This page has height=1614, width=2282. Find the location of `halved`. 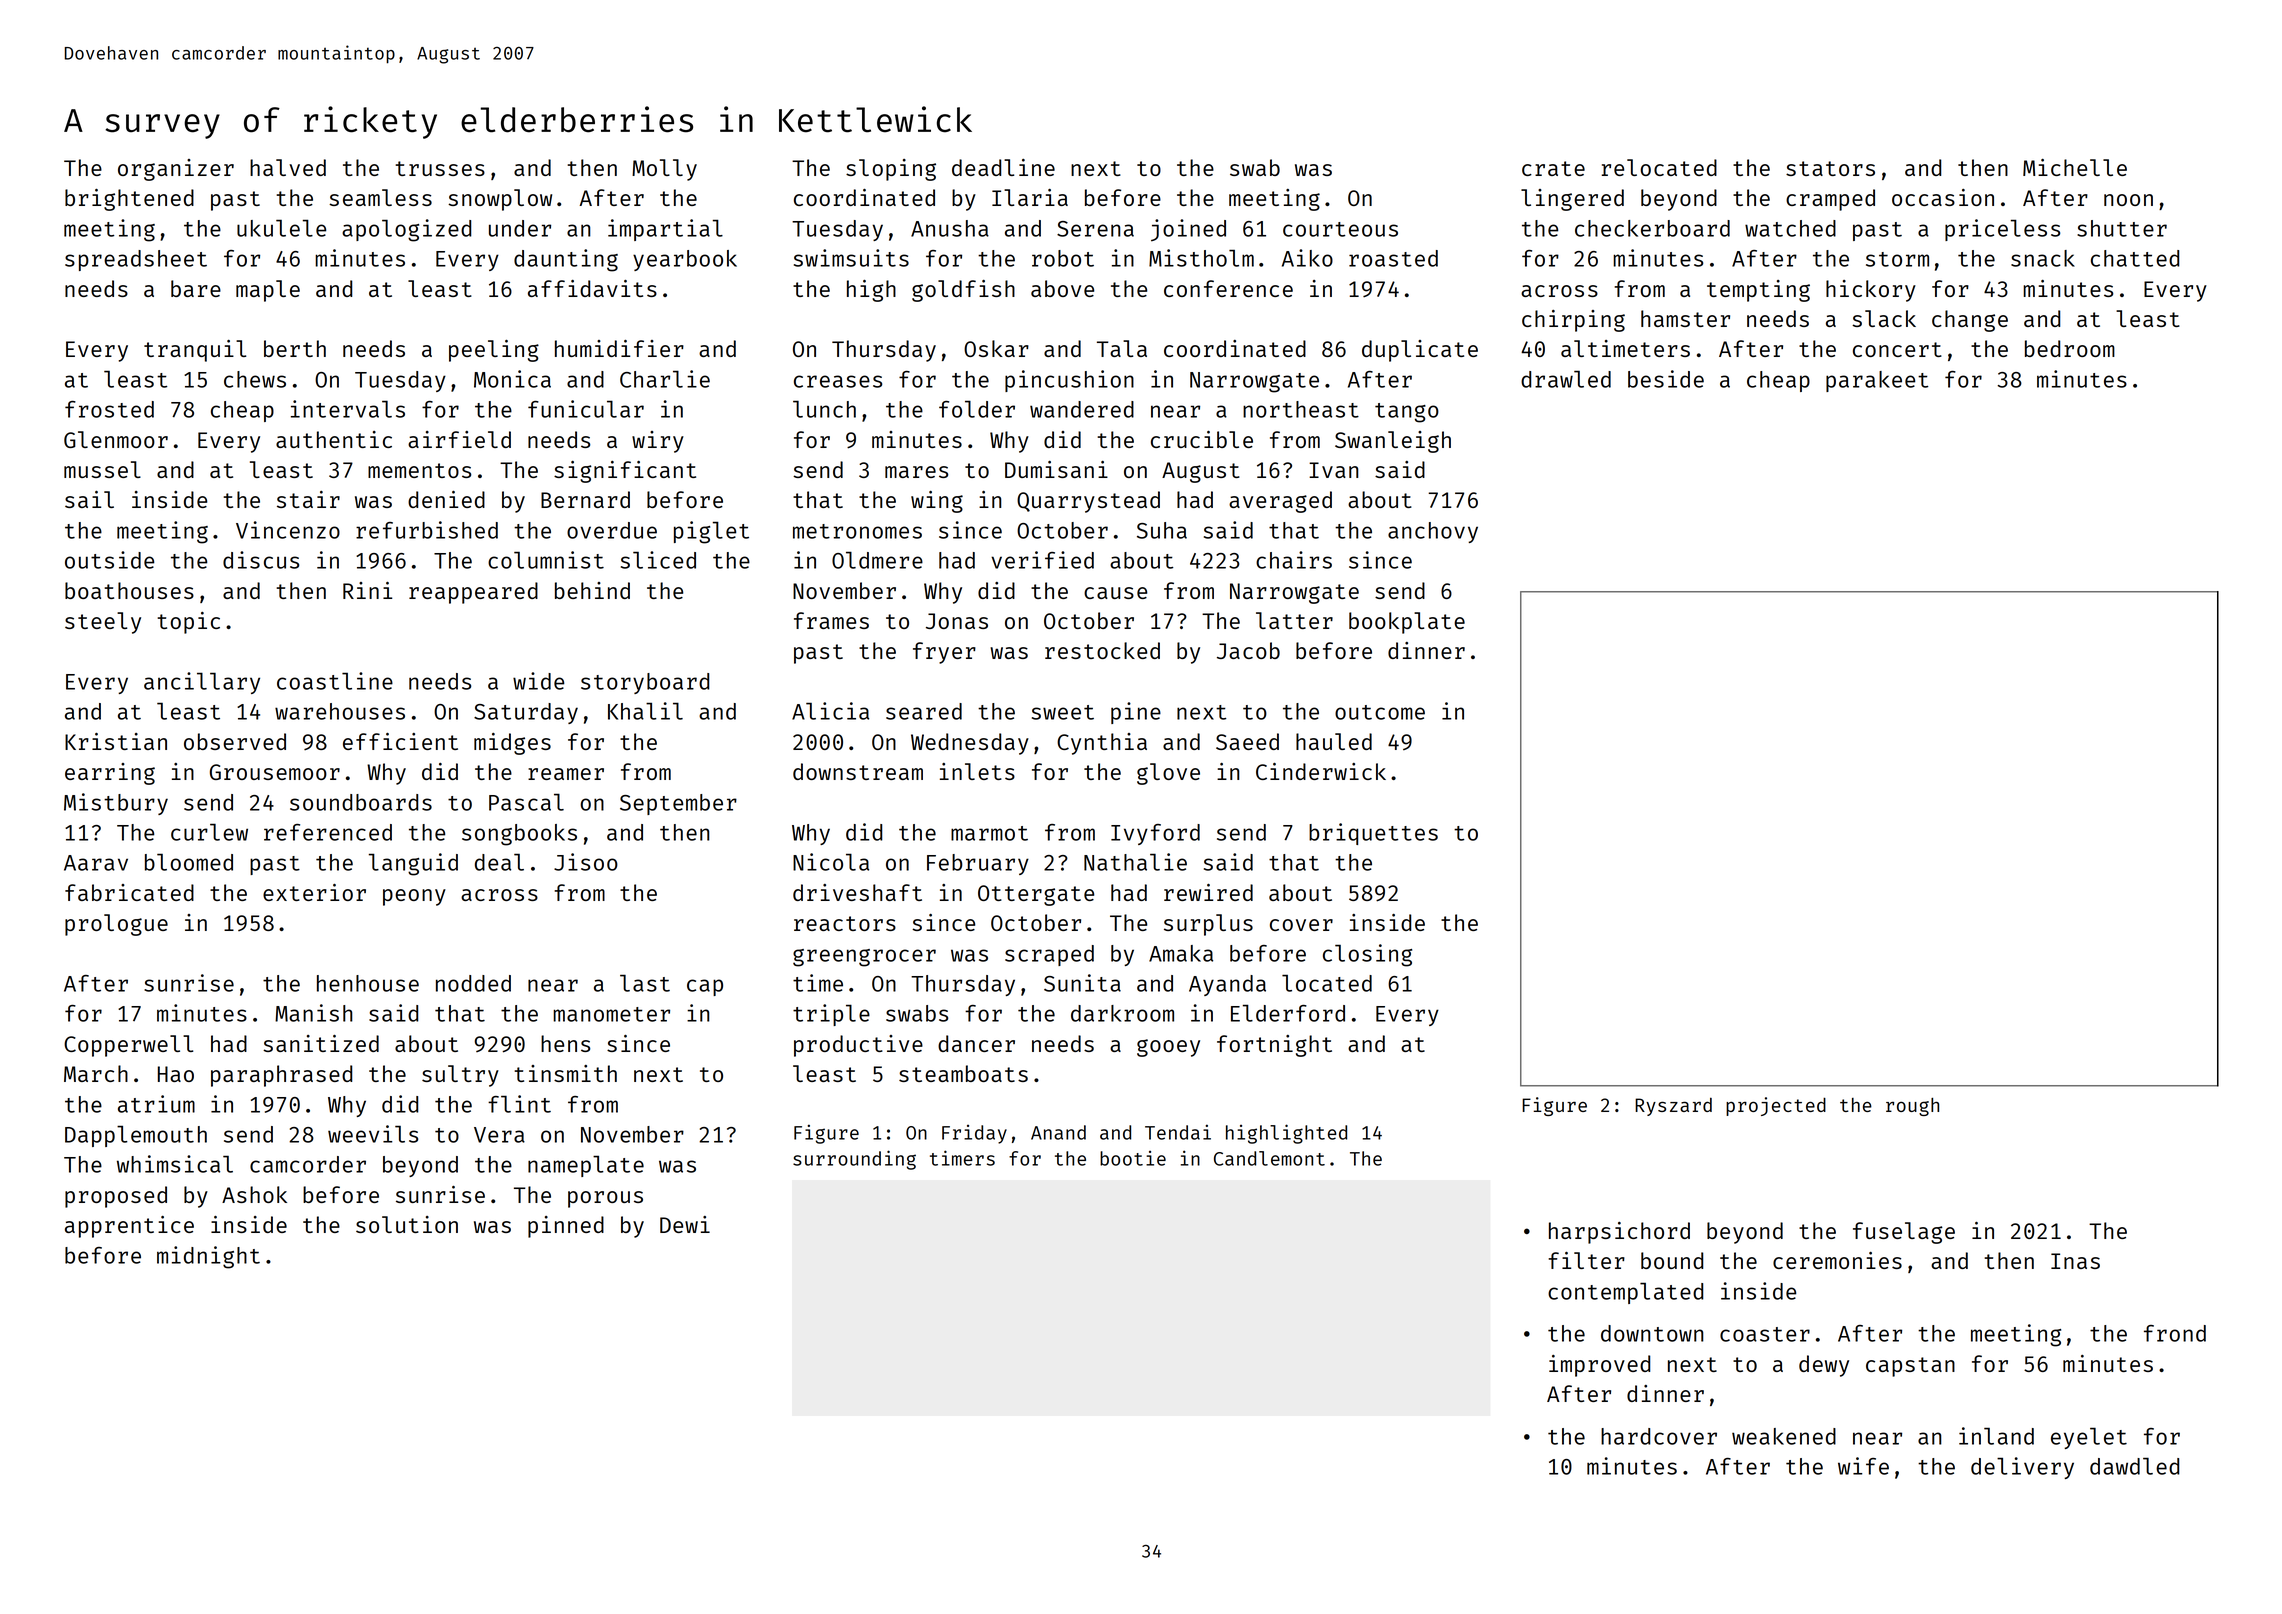

halved is located at coordinates (288, 167).
